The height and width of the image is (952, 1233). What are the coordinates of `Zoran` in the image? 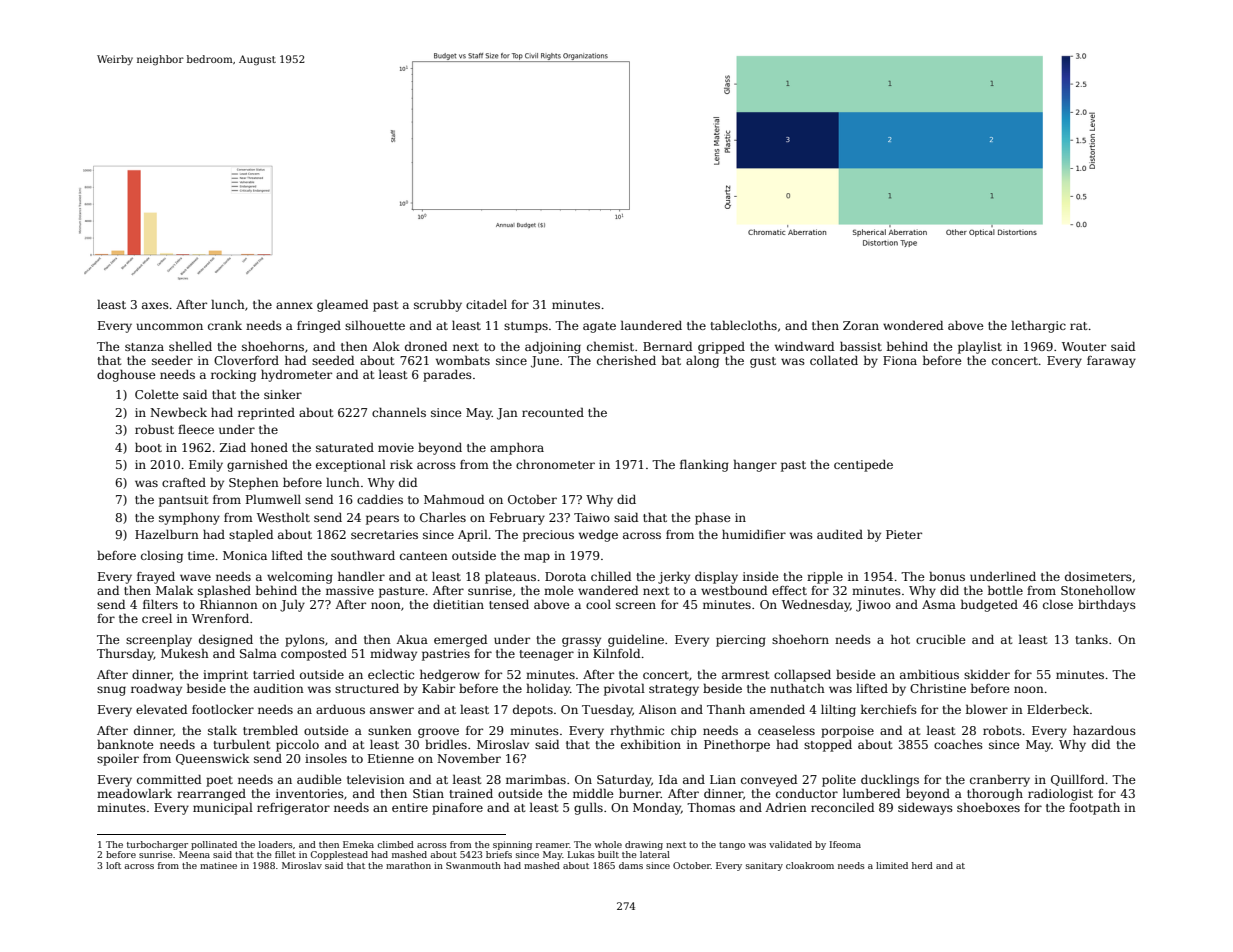 It's located at (861, 325).
